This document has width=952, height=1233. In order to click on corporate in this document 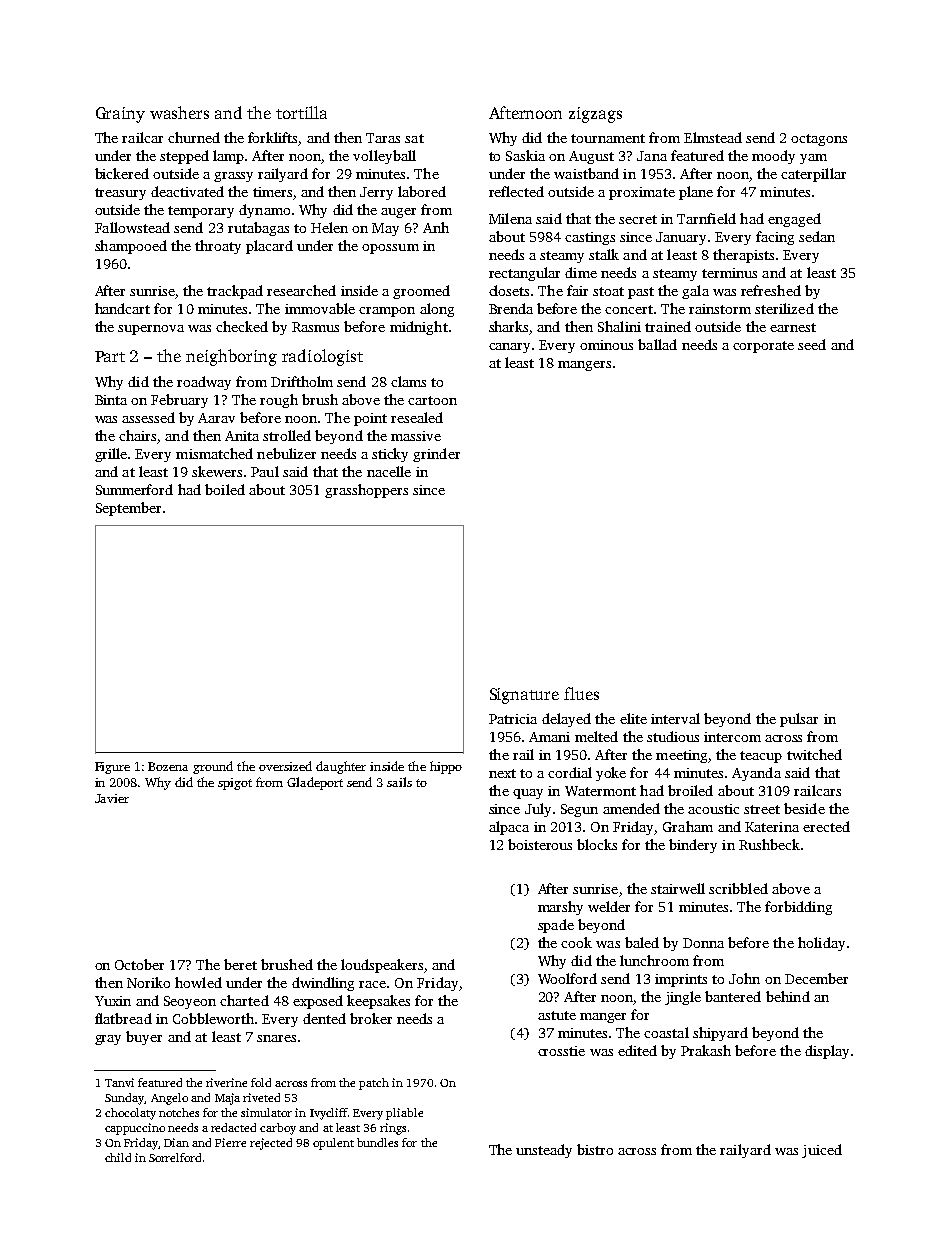, I will do `click(763, 347)`.
